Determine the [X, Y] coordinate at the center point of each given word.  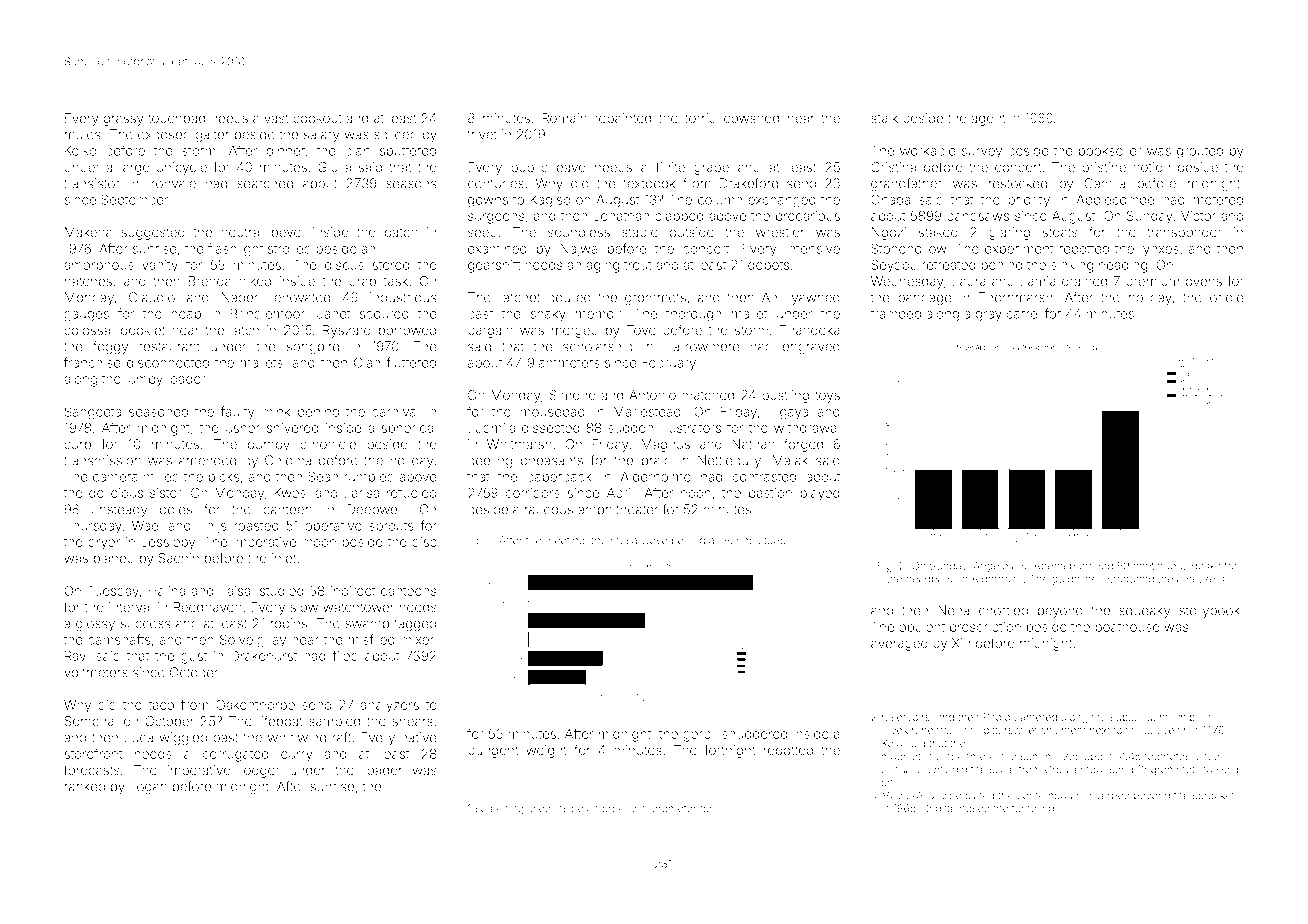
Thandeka [809, 330]
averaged [899, 644]
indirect [353, 591]
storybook [1210, 612]
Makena [88, 232]
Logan [148, 788]
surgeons [496, 218]
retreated [949, 265]
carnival [395, 411]
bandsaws [978, 216]
